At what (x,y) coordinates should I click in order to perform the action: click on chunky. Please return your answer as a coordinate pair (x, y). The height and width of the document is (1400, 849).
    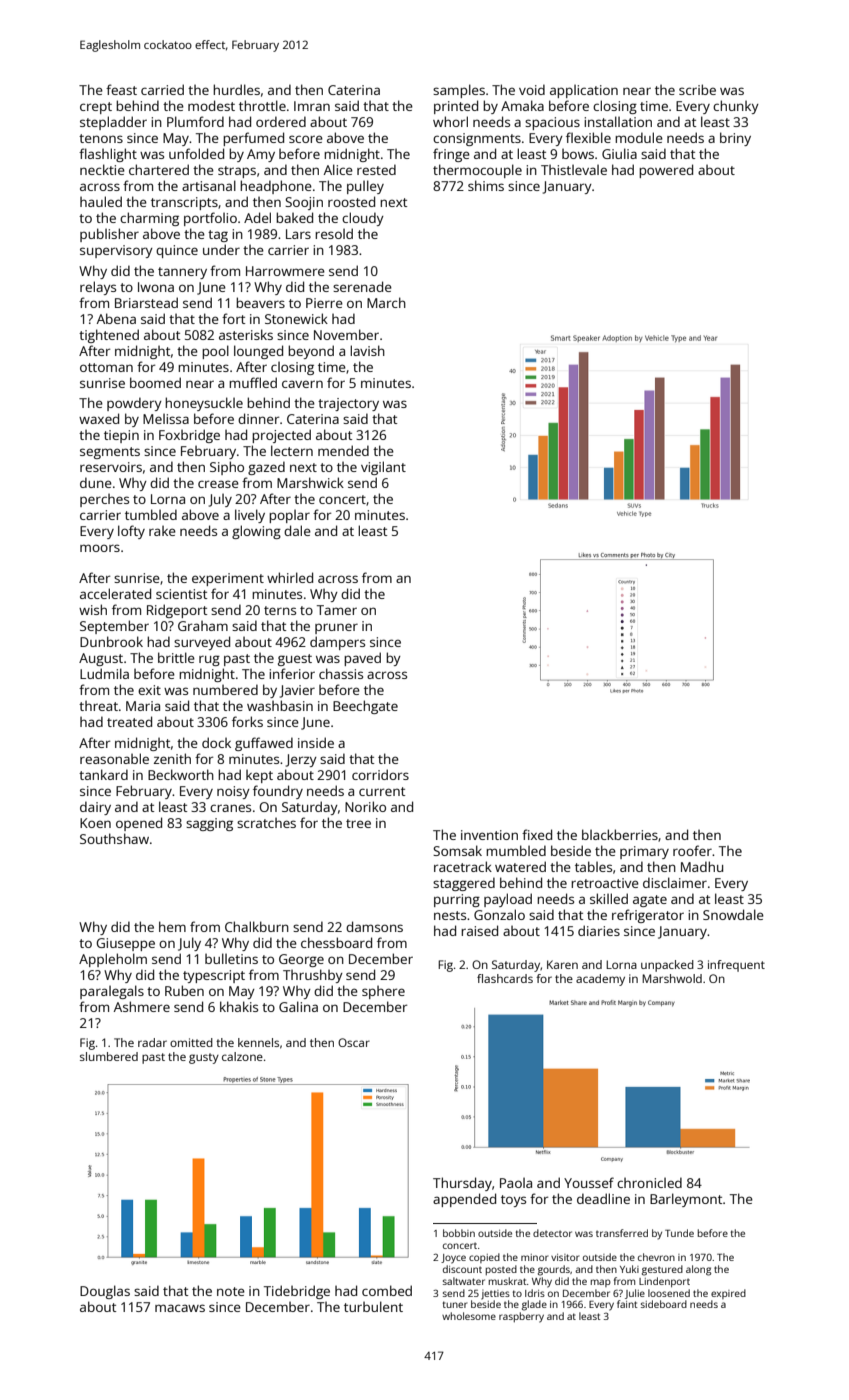
    Looking at the image, I should click on (736, 107).
